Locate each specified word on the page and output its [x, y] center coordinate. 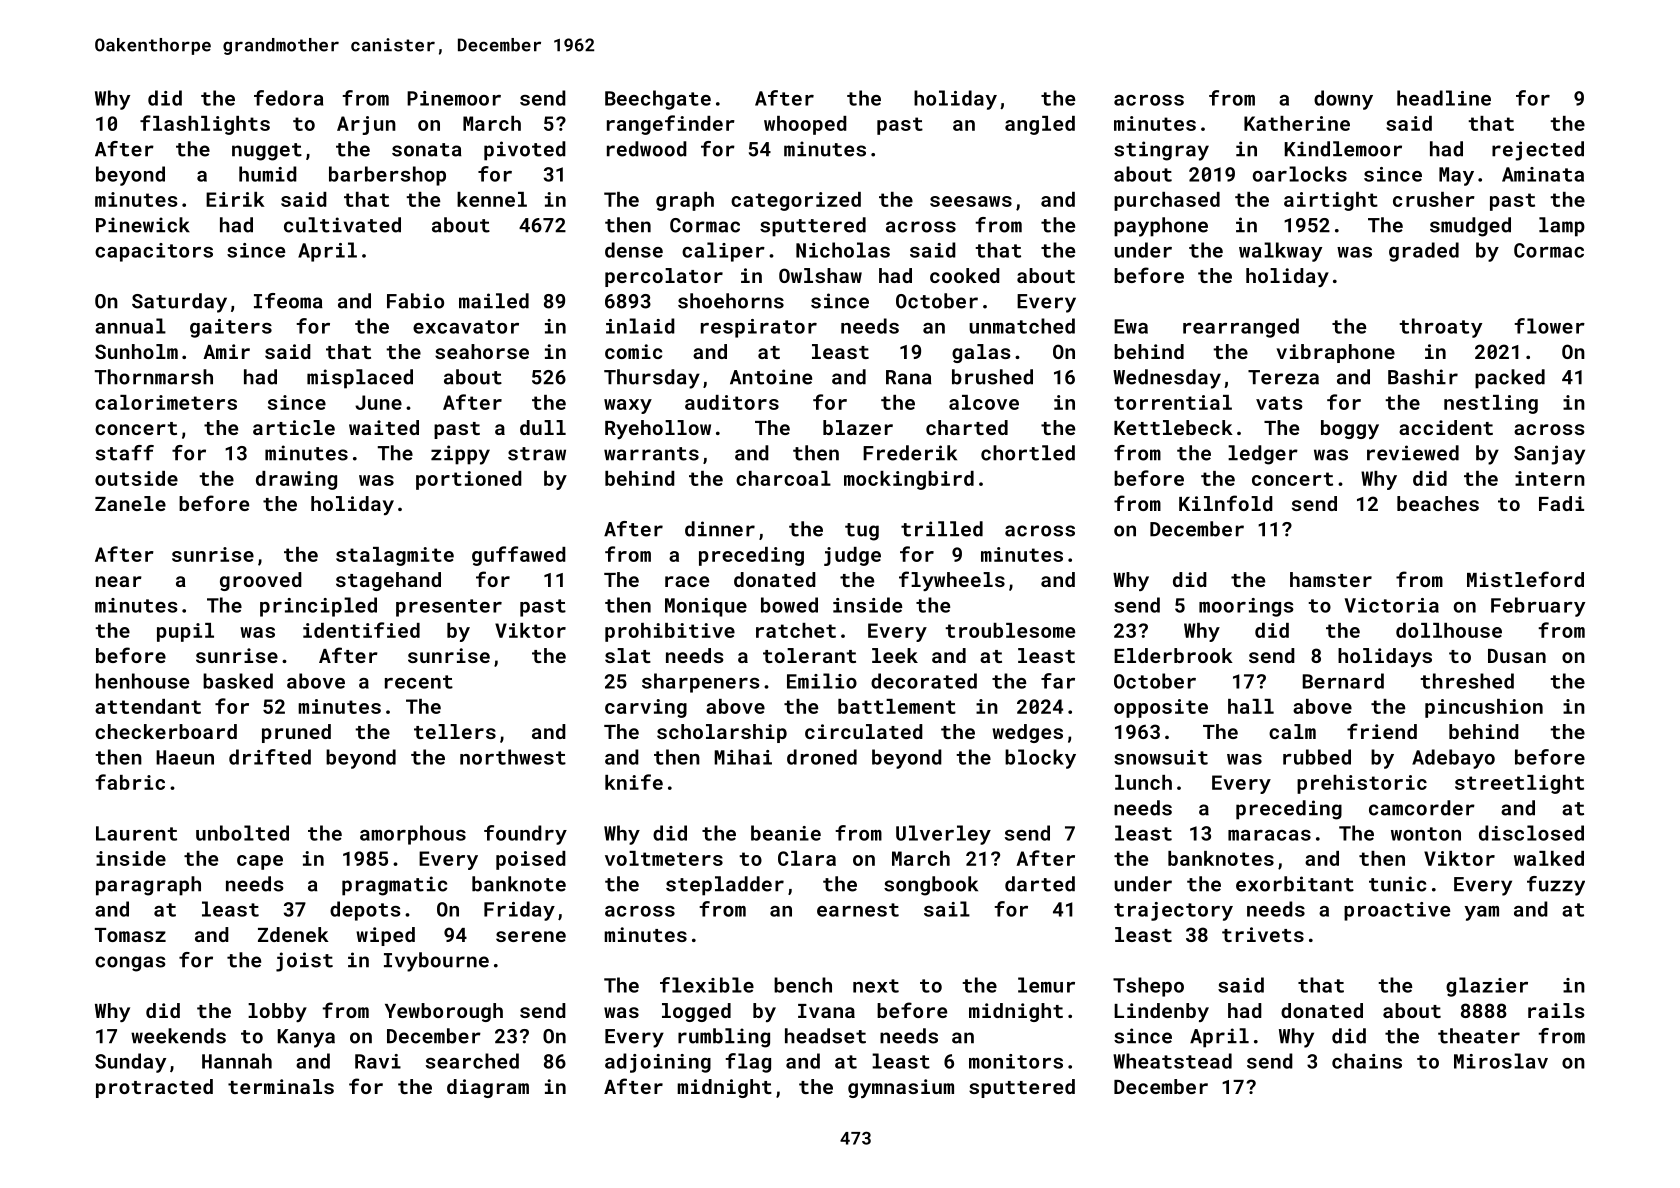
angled [1040, 125]
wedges [1027, 733]
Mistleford [1525, 579]
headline [1444, 98]
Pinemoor [454, 98]
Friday [519, 911]
